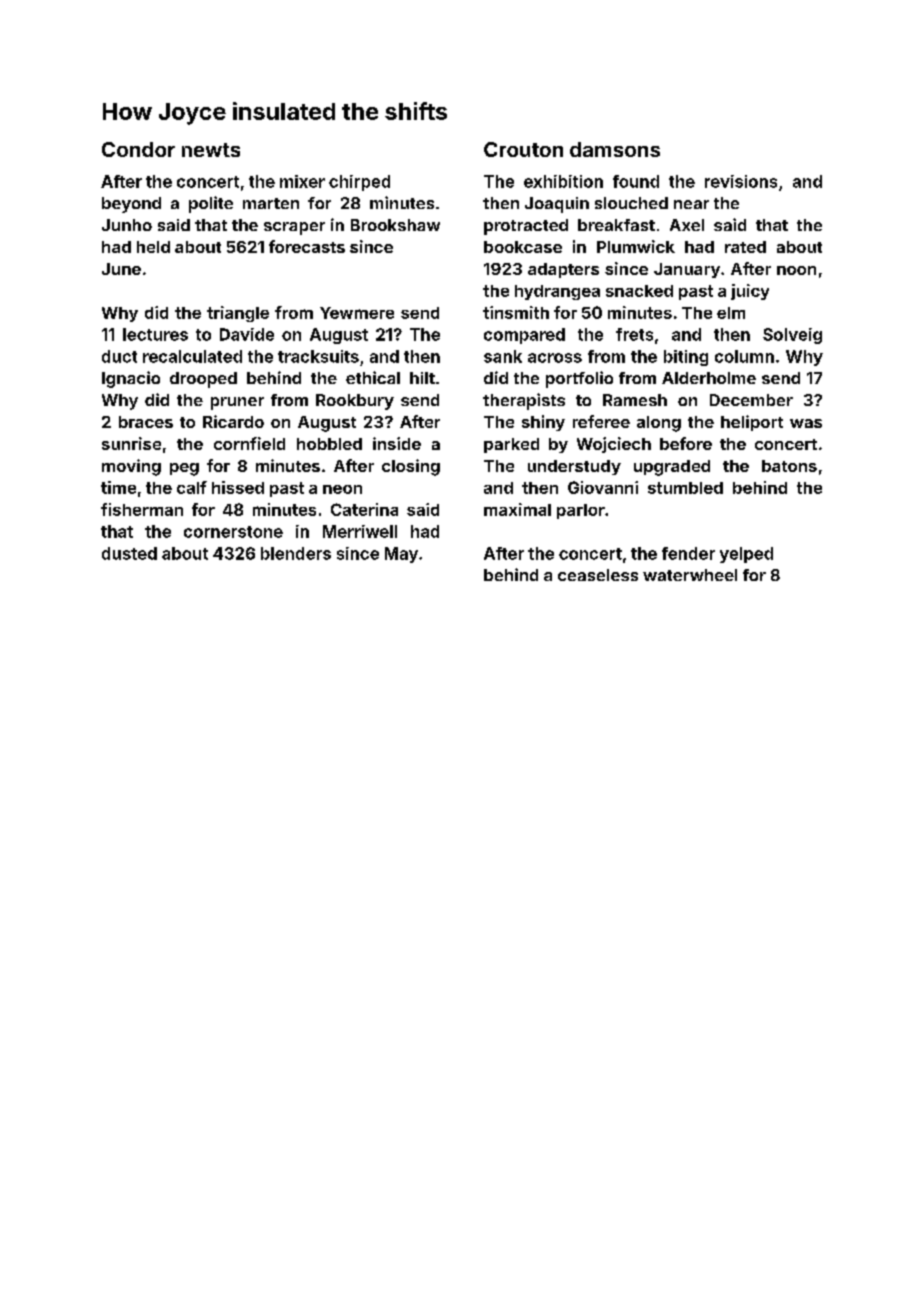 The image size is (924, 1308). I want to click on revisions, so click(741, 181).
